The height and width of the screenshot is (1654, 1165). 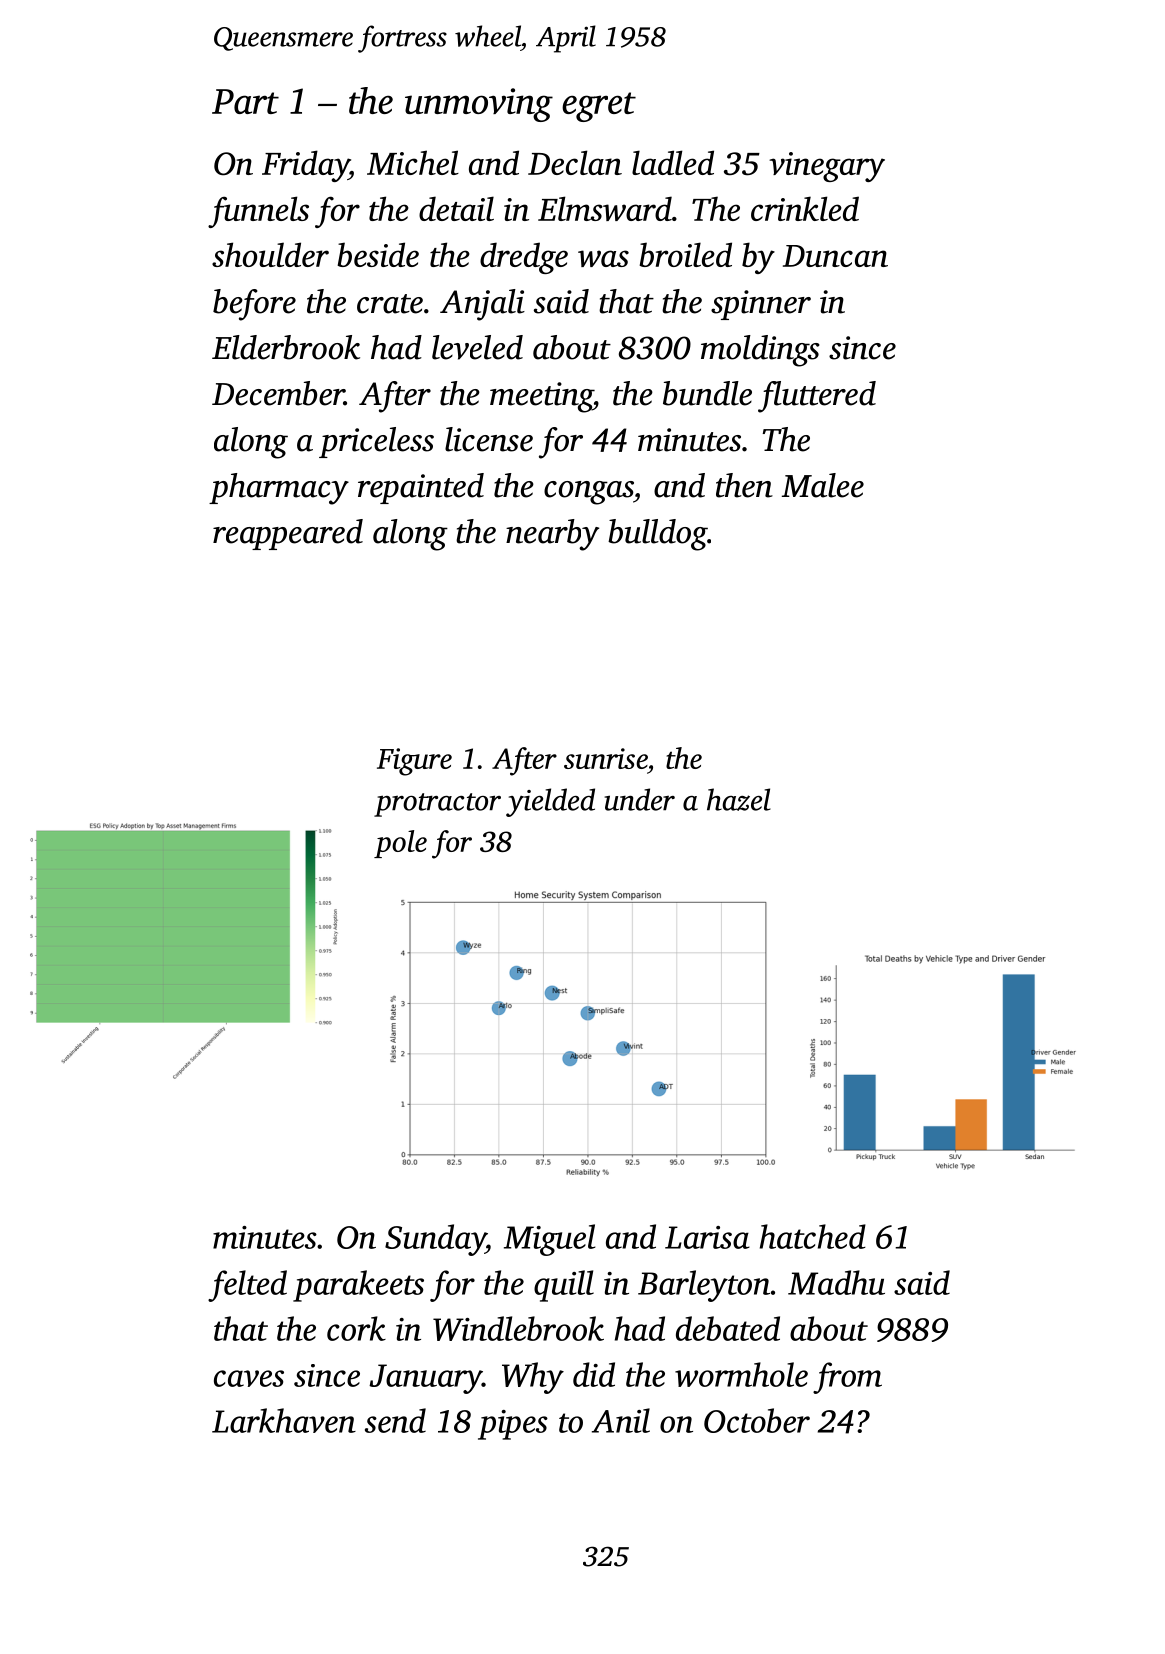 I want to click on hazel, so click(x=739, y=799).
